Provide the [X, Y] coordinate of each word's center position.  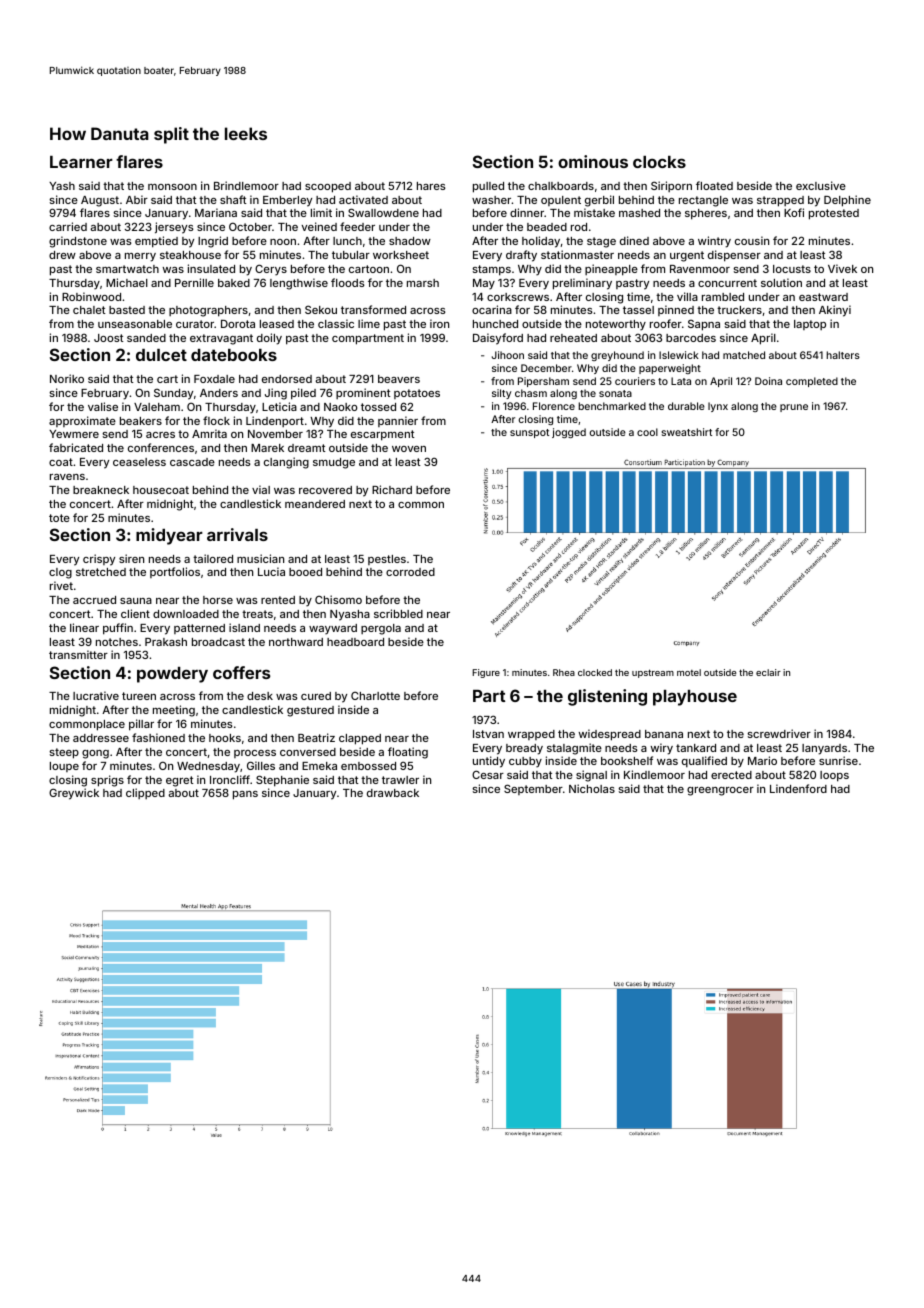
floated [714, 185]
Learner [81, 162]
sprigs [107, 781]
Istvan [488, 734]
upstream [653, 673]
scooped [328, 187]
